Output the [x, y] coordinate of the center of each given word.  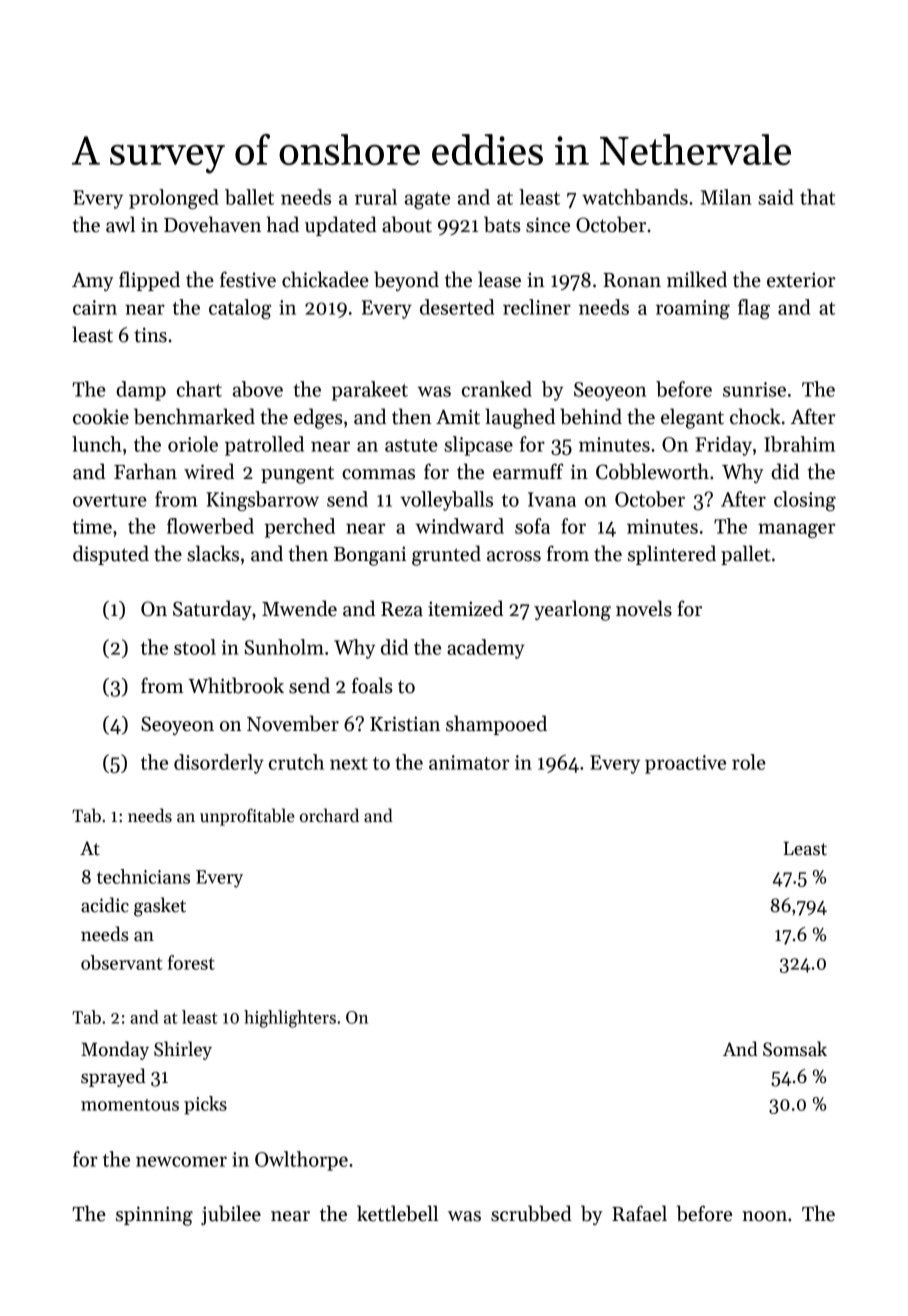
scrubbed [531, 1213]
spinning [154, 1216]
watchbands [635, 197]
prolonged [174, 199]
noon [764, 1216]
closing [805, 501]
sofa [532, 526]
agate [427, 200]
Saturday [212, 610]
